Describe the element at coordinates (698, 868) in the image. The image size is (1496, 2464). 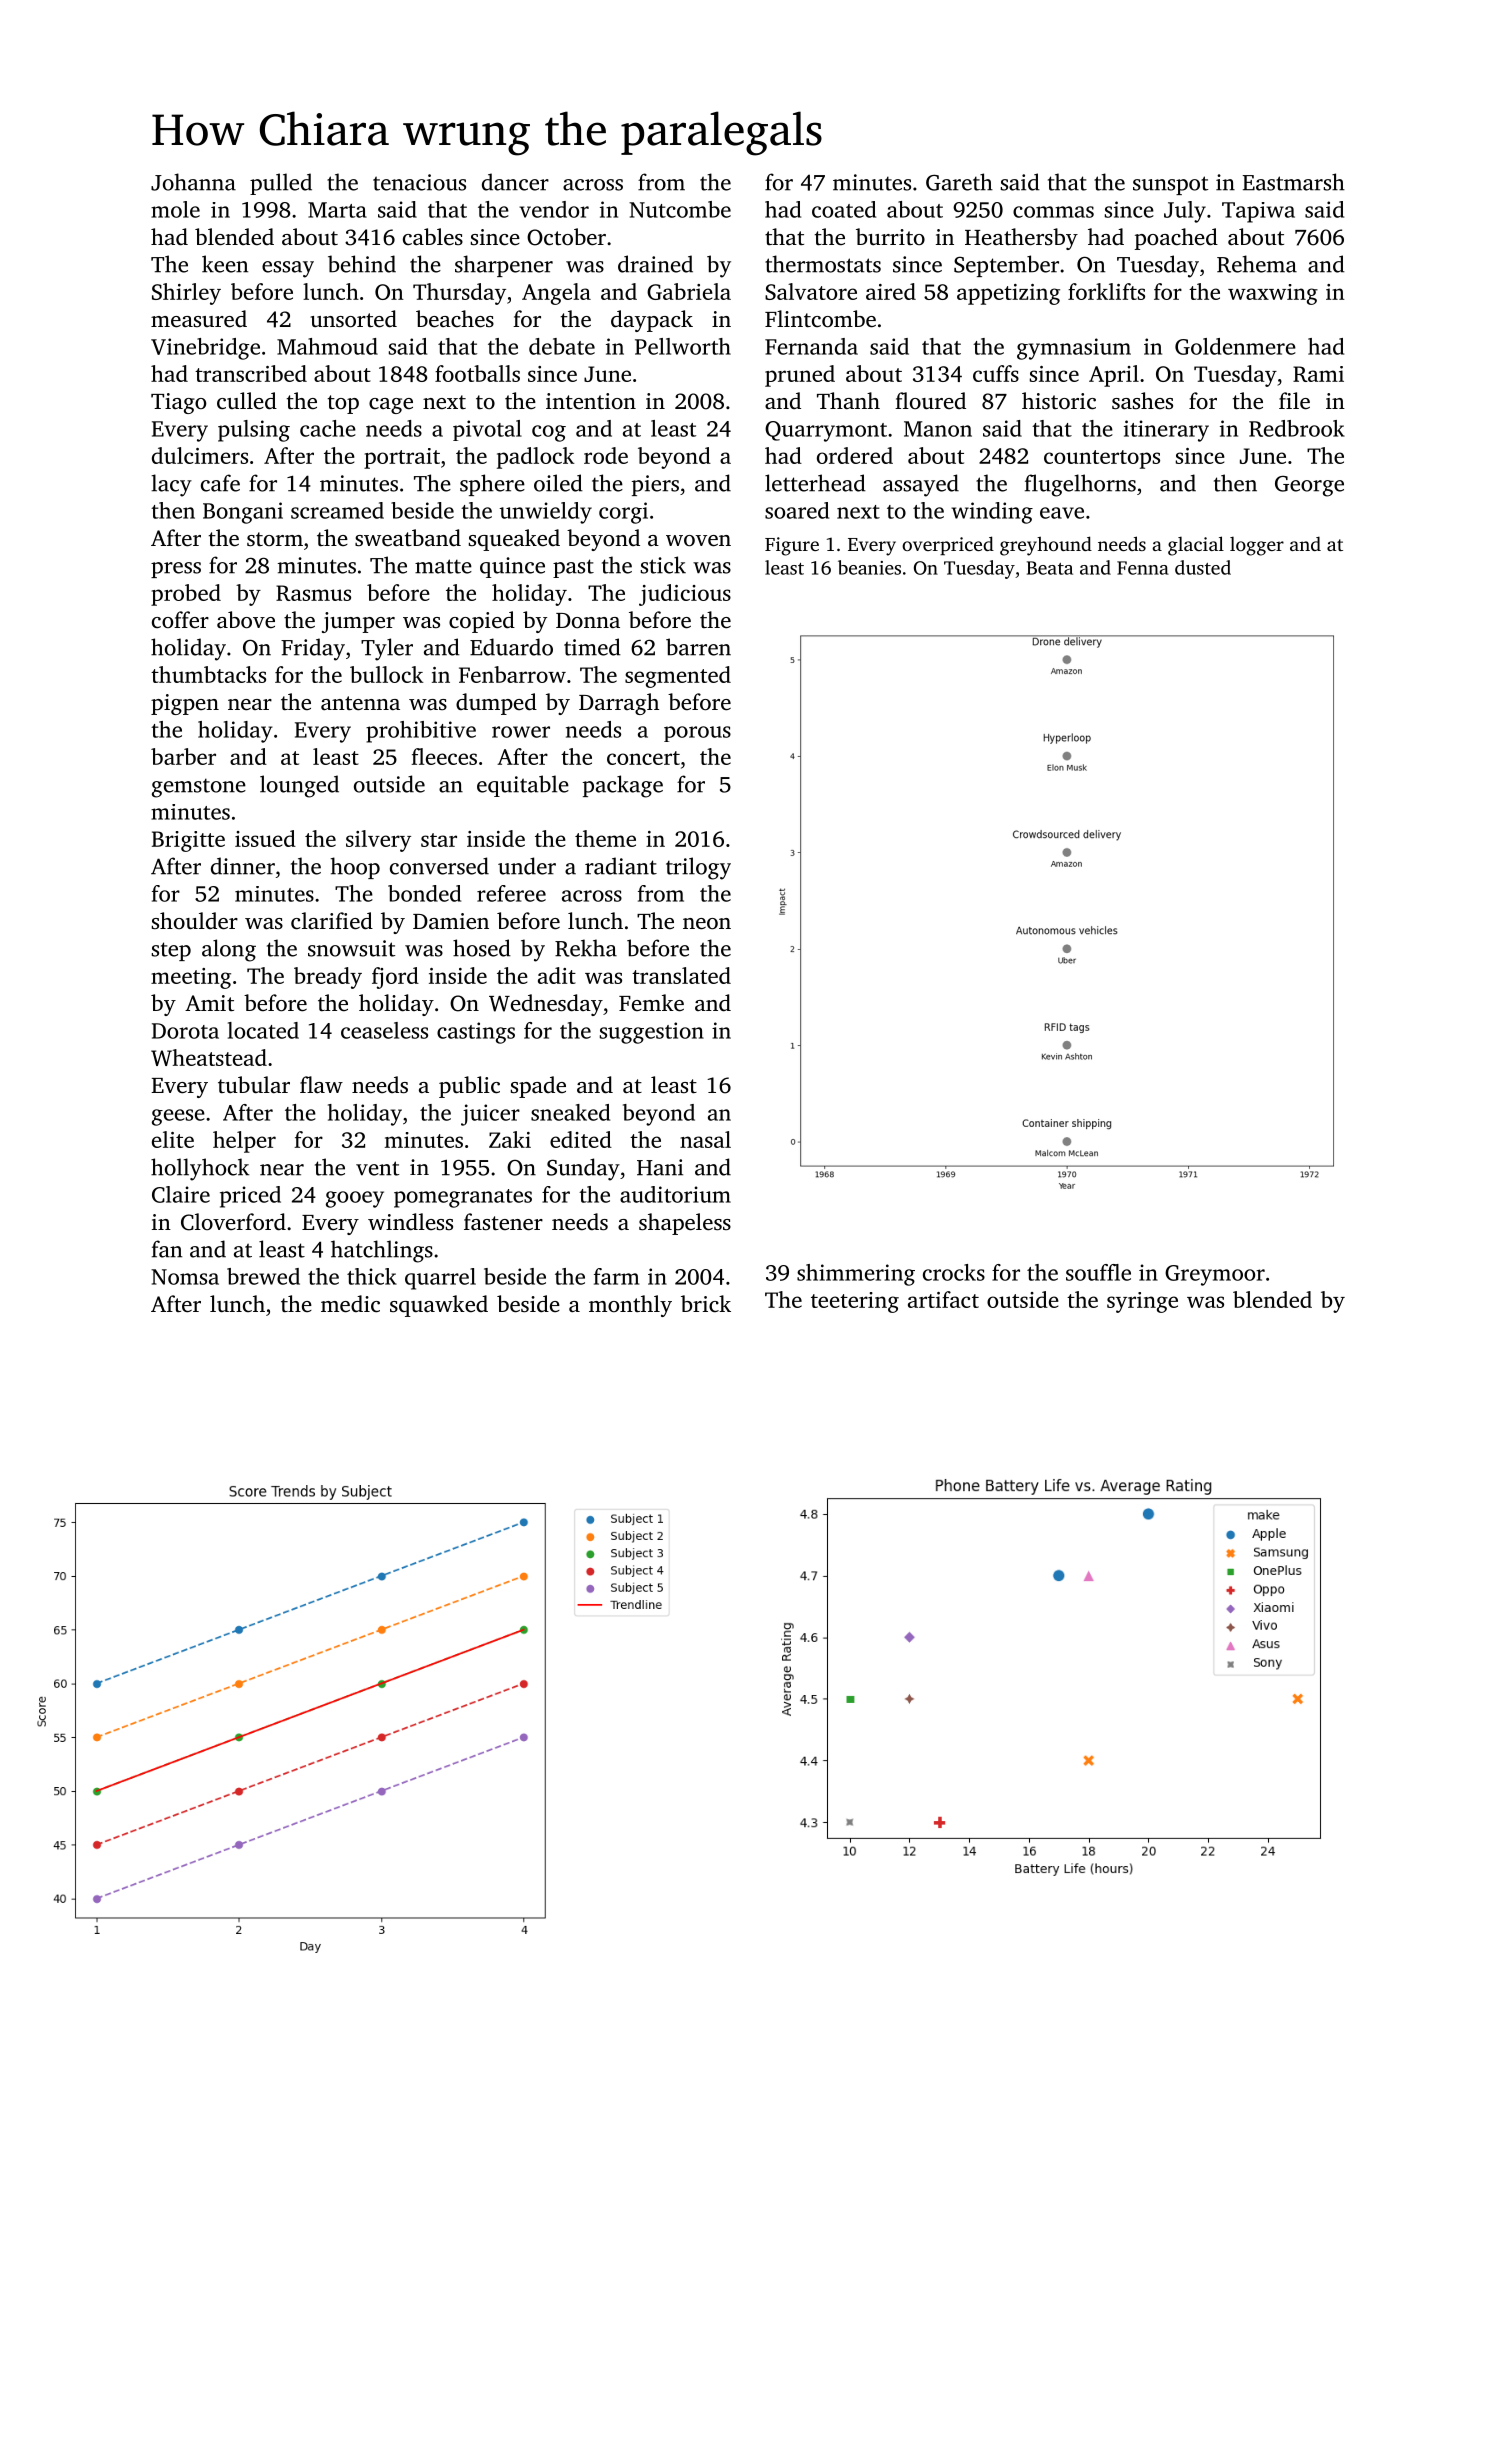
I see `trilogy` at that location.
